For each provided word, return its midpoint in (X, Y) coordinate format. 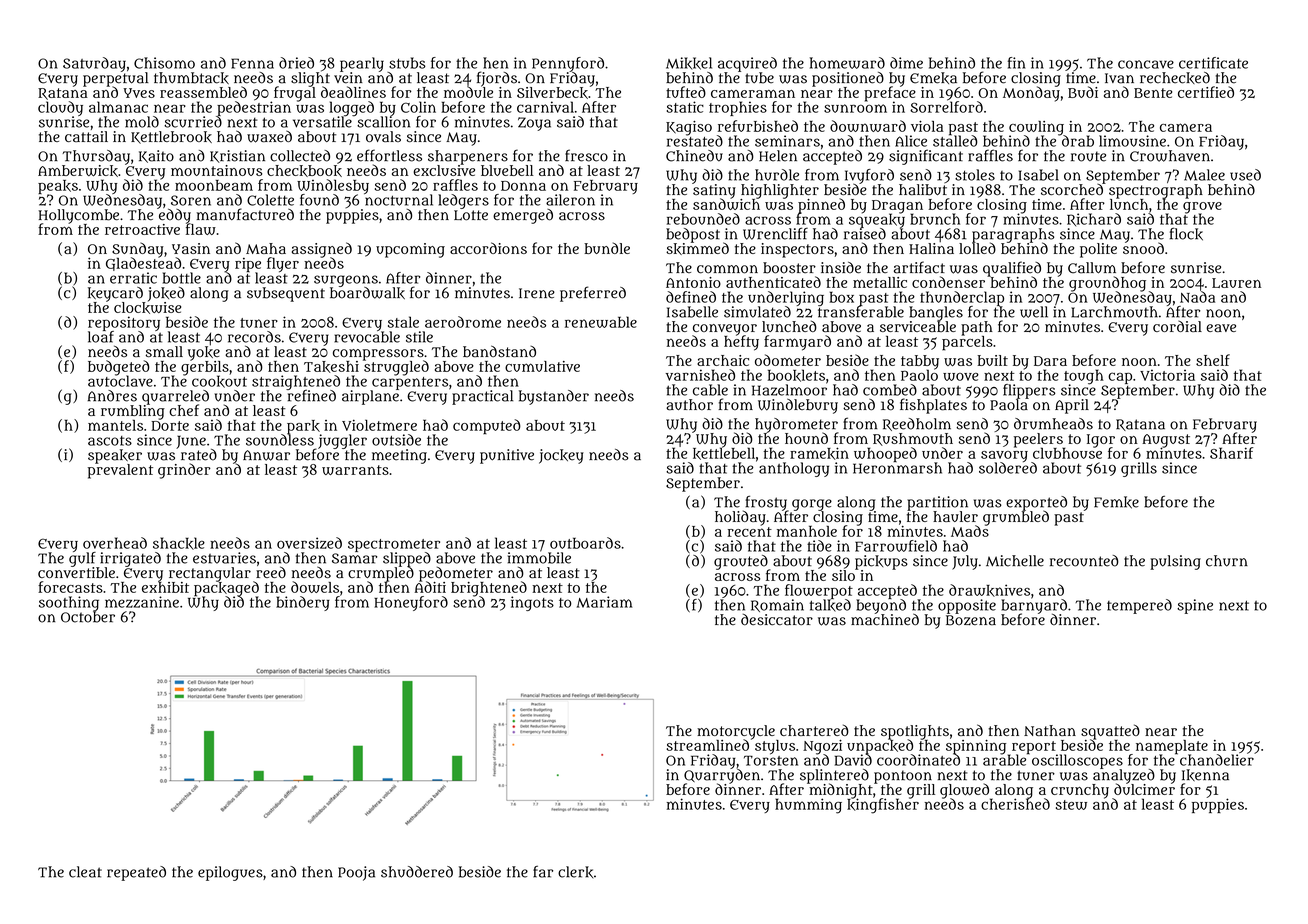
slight (310, 79)
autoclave (120, 381)
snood (1143, 248)
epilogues (230, 873)
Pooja (356, 873)
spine (1195, 606)
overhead (115, 543)
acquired (747, 64)
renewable (601, 322)
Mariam (604, 602)
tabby (920, 362)
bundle (607, 248)
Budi (1083, 92)
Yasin (191, 248)
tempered (1139, 606)
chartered (814, 730)
